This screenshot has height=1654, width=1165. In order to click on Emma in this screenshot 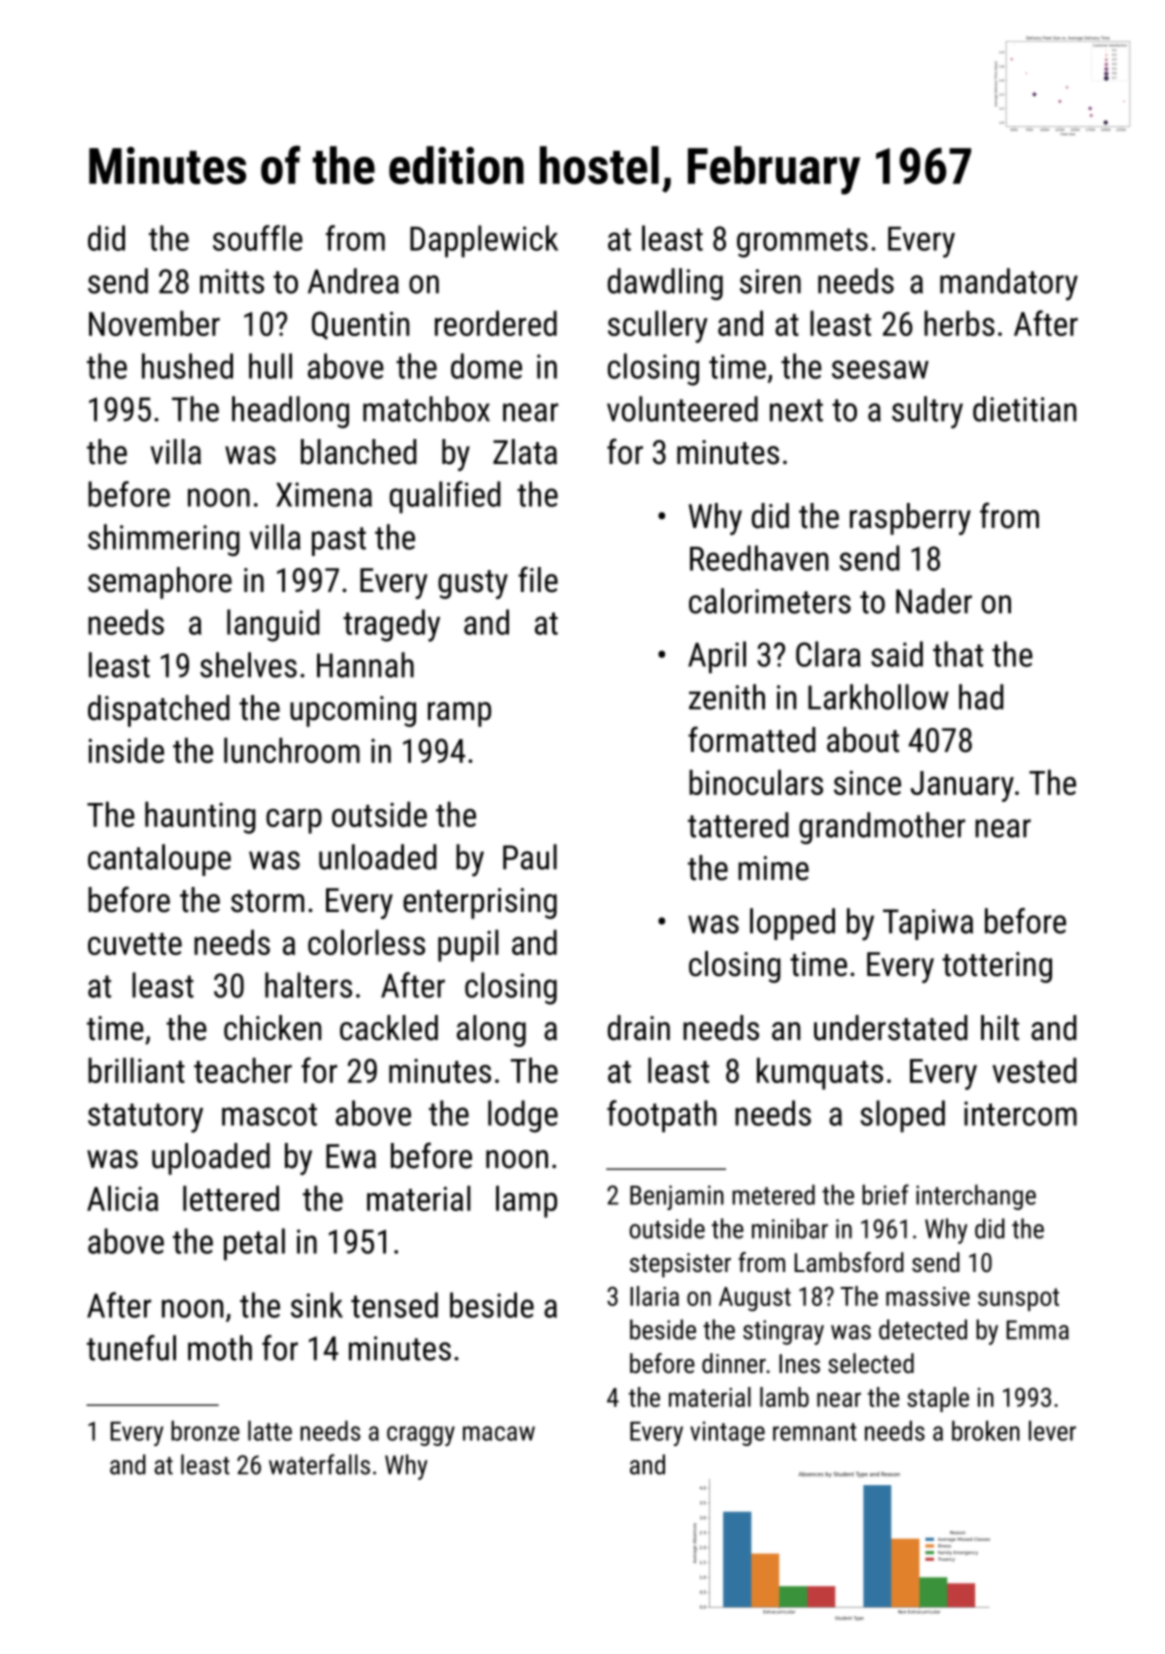, I will do `click(1038, 1330)`.
